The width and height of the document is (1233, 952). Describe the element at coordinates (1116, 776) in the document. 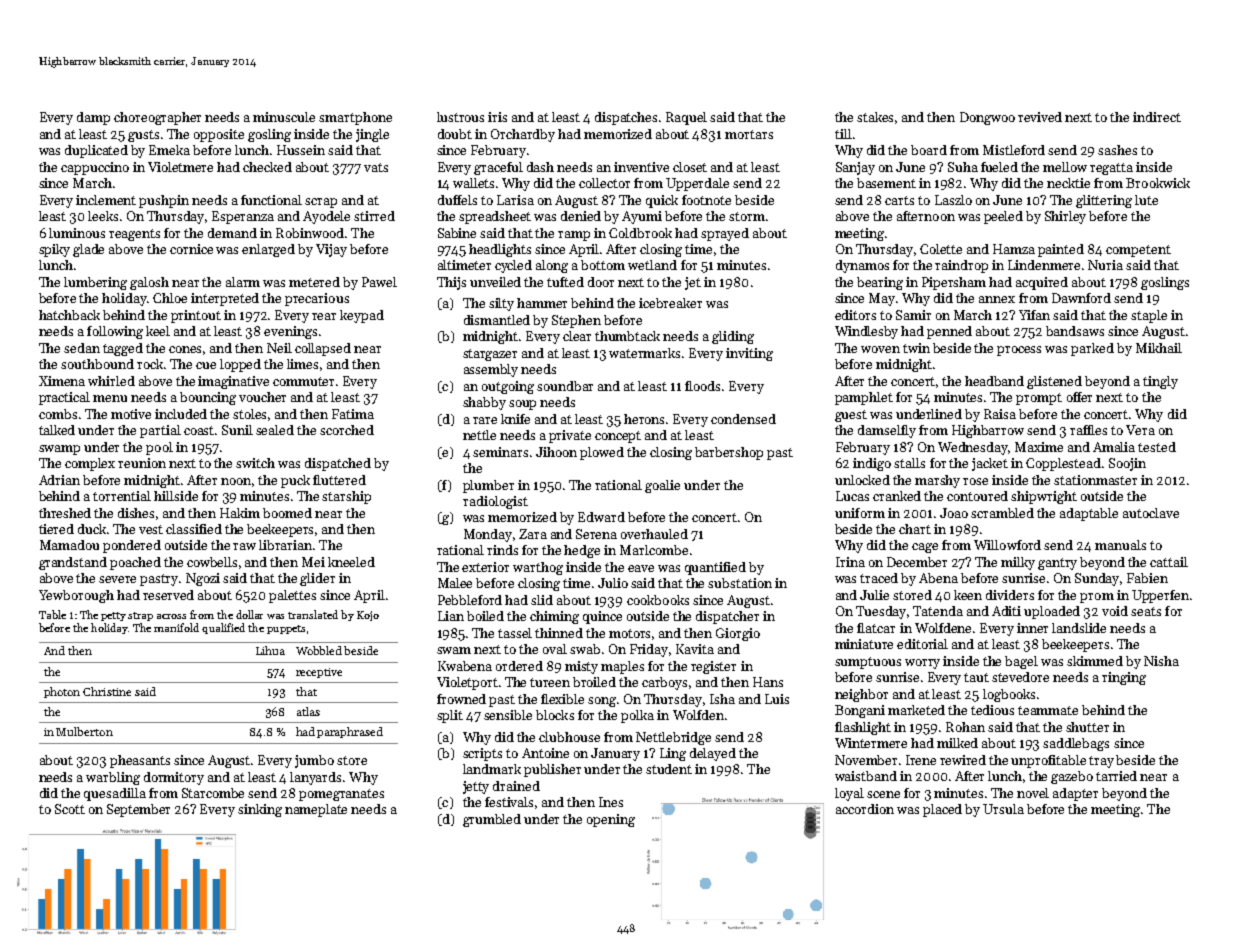

I see `tarried` at that location.
